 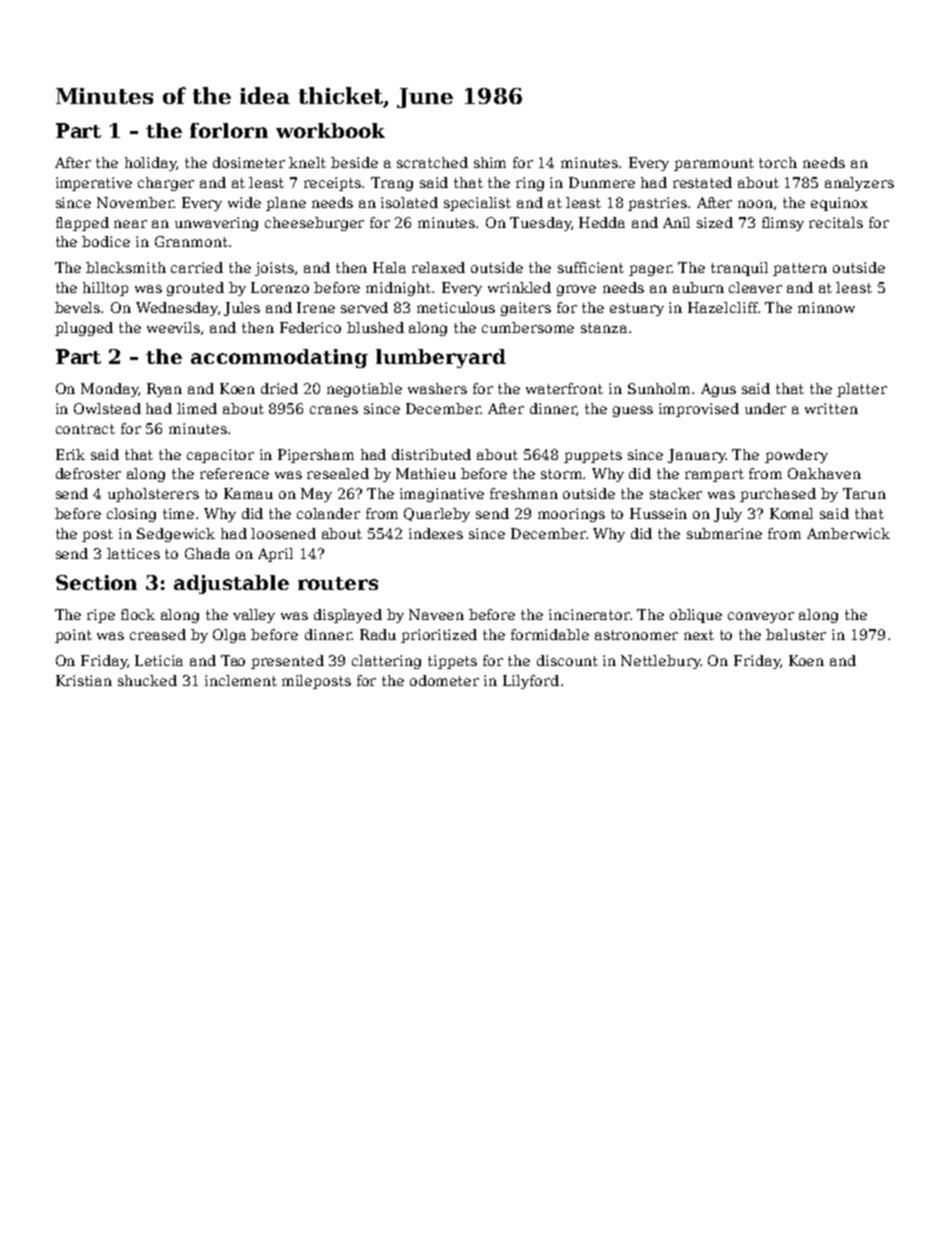 What do you see at coordinates (84, 680) in the document?
I see `Kristian` at bounding box center [84, 680].
